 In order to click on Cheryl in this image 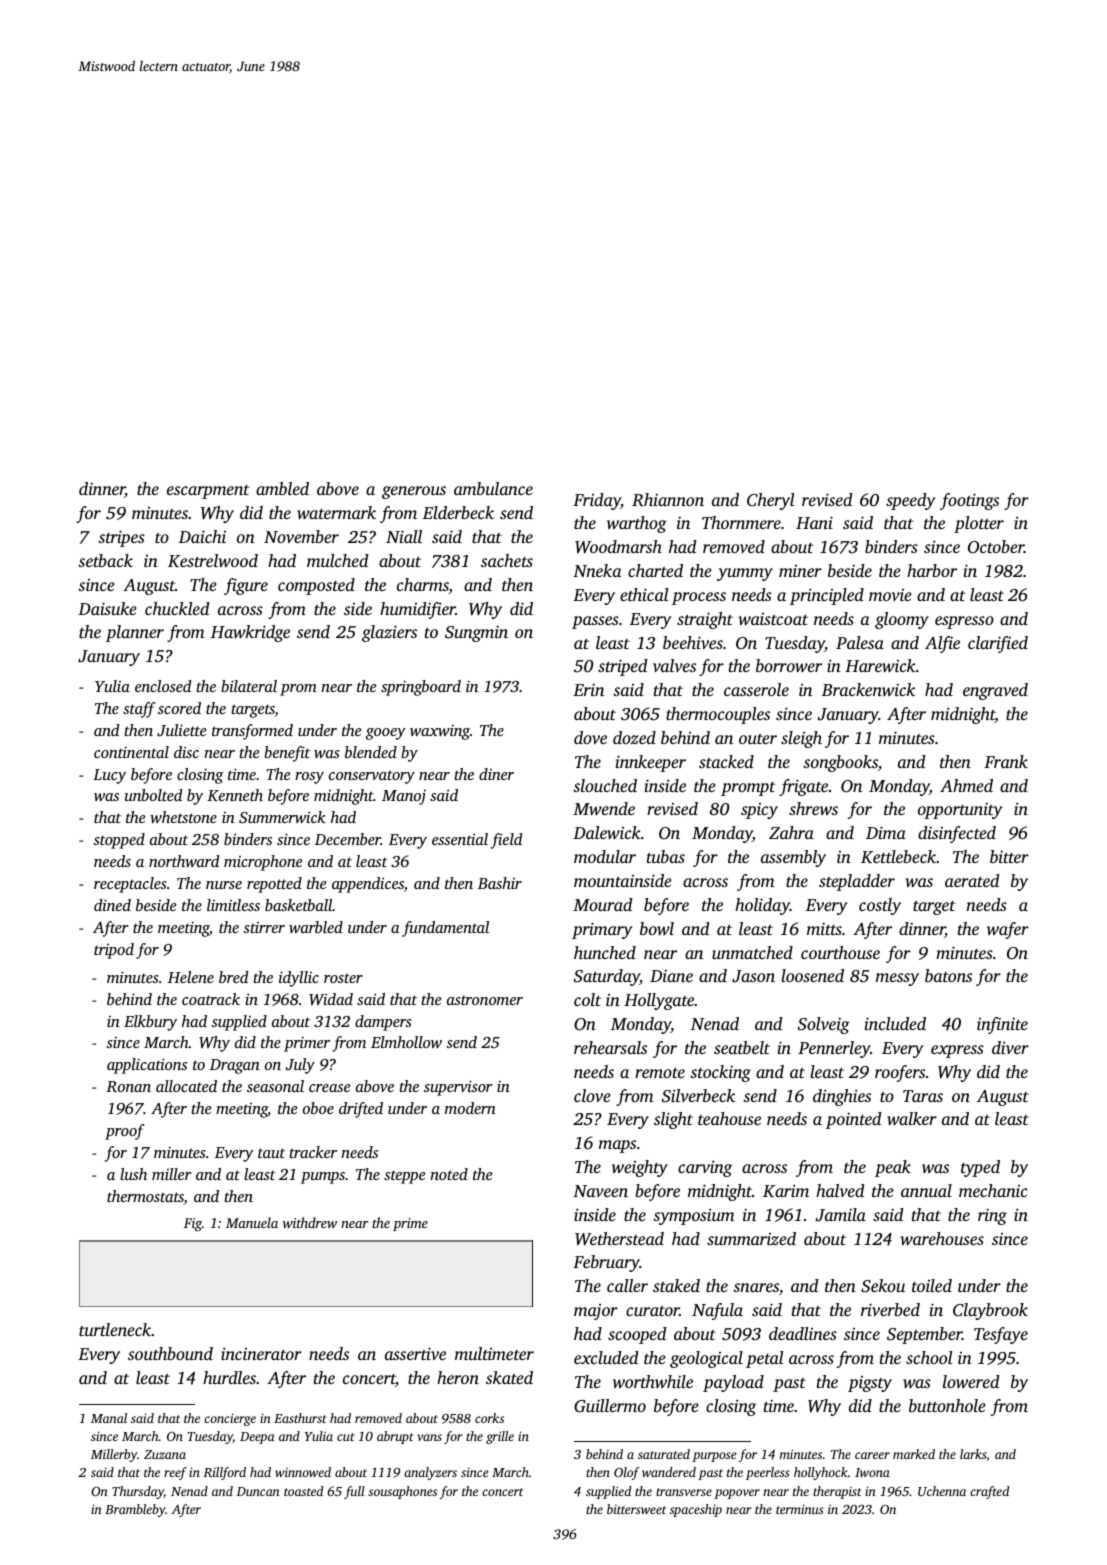, I will do `click(770, 501)`.
